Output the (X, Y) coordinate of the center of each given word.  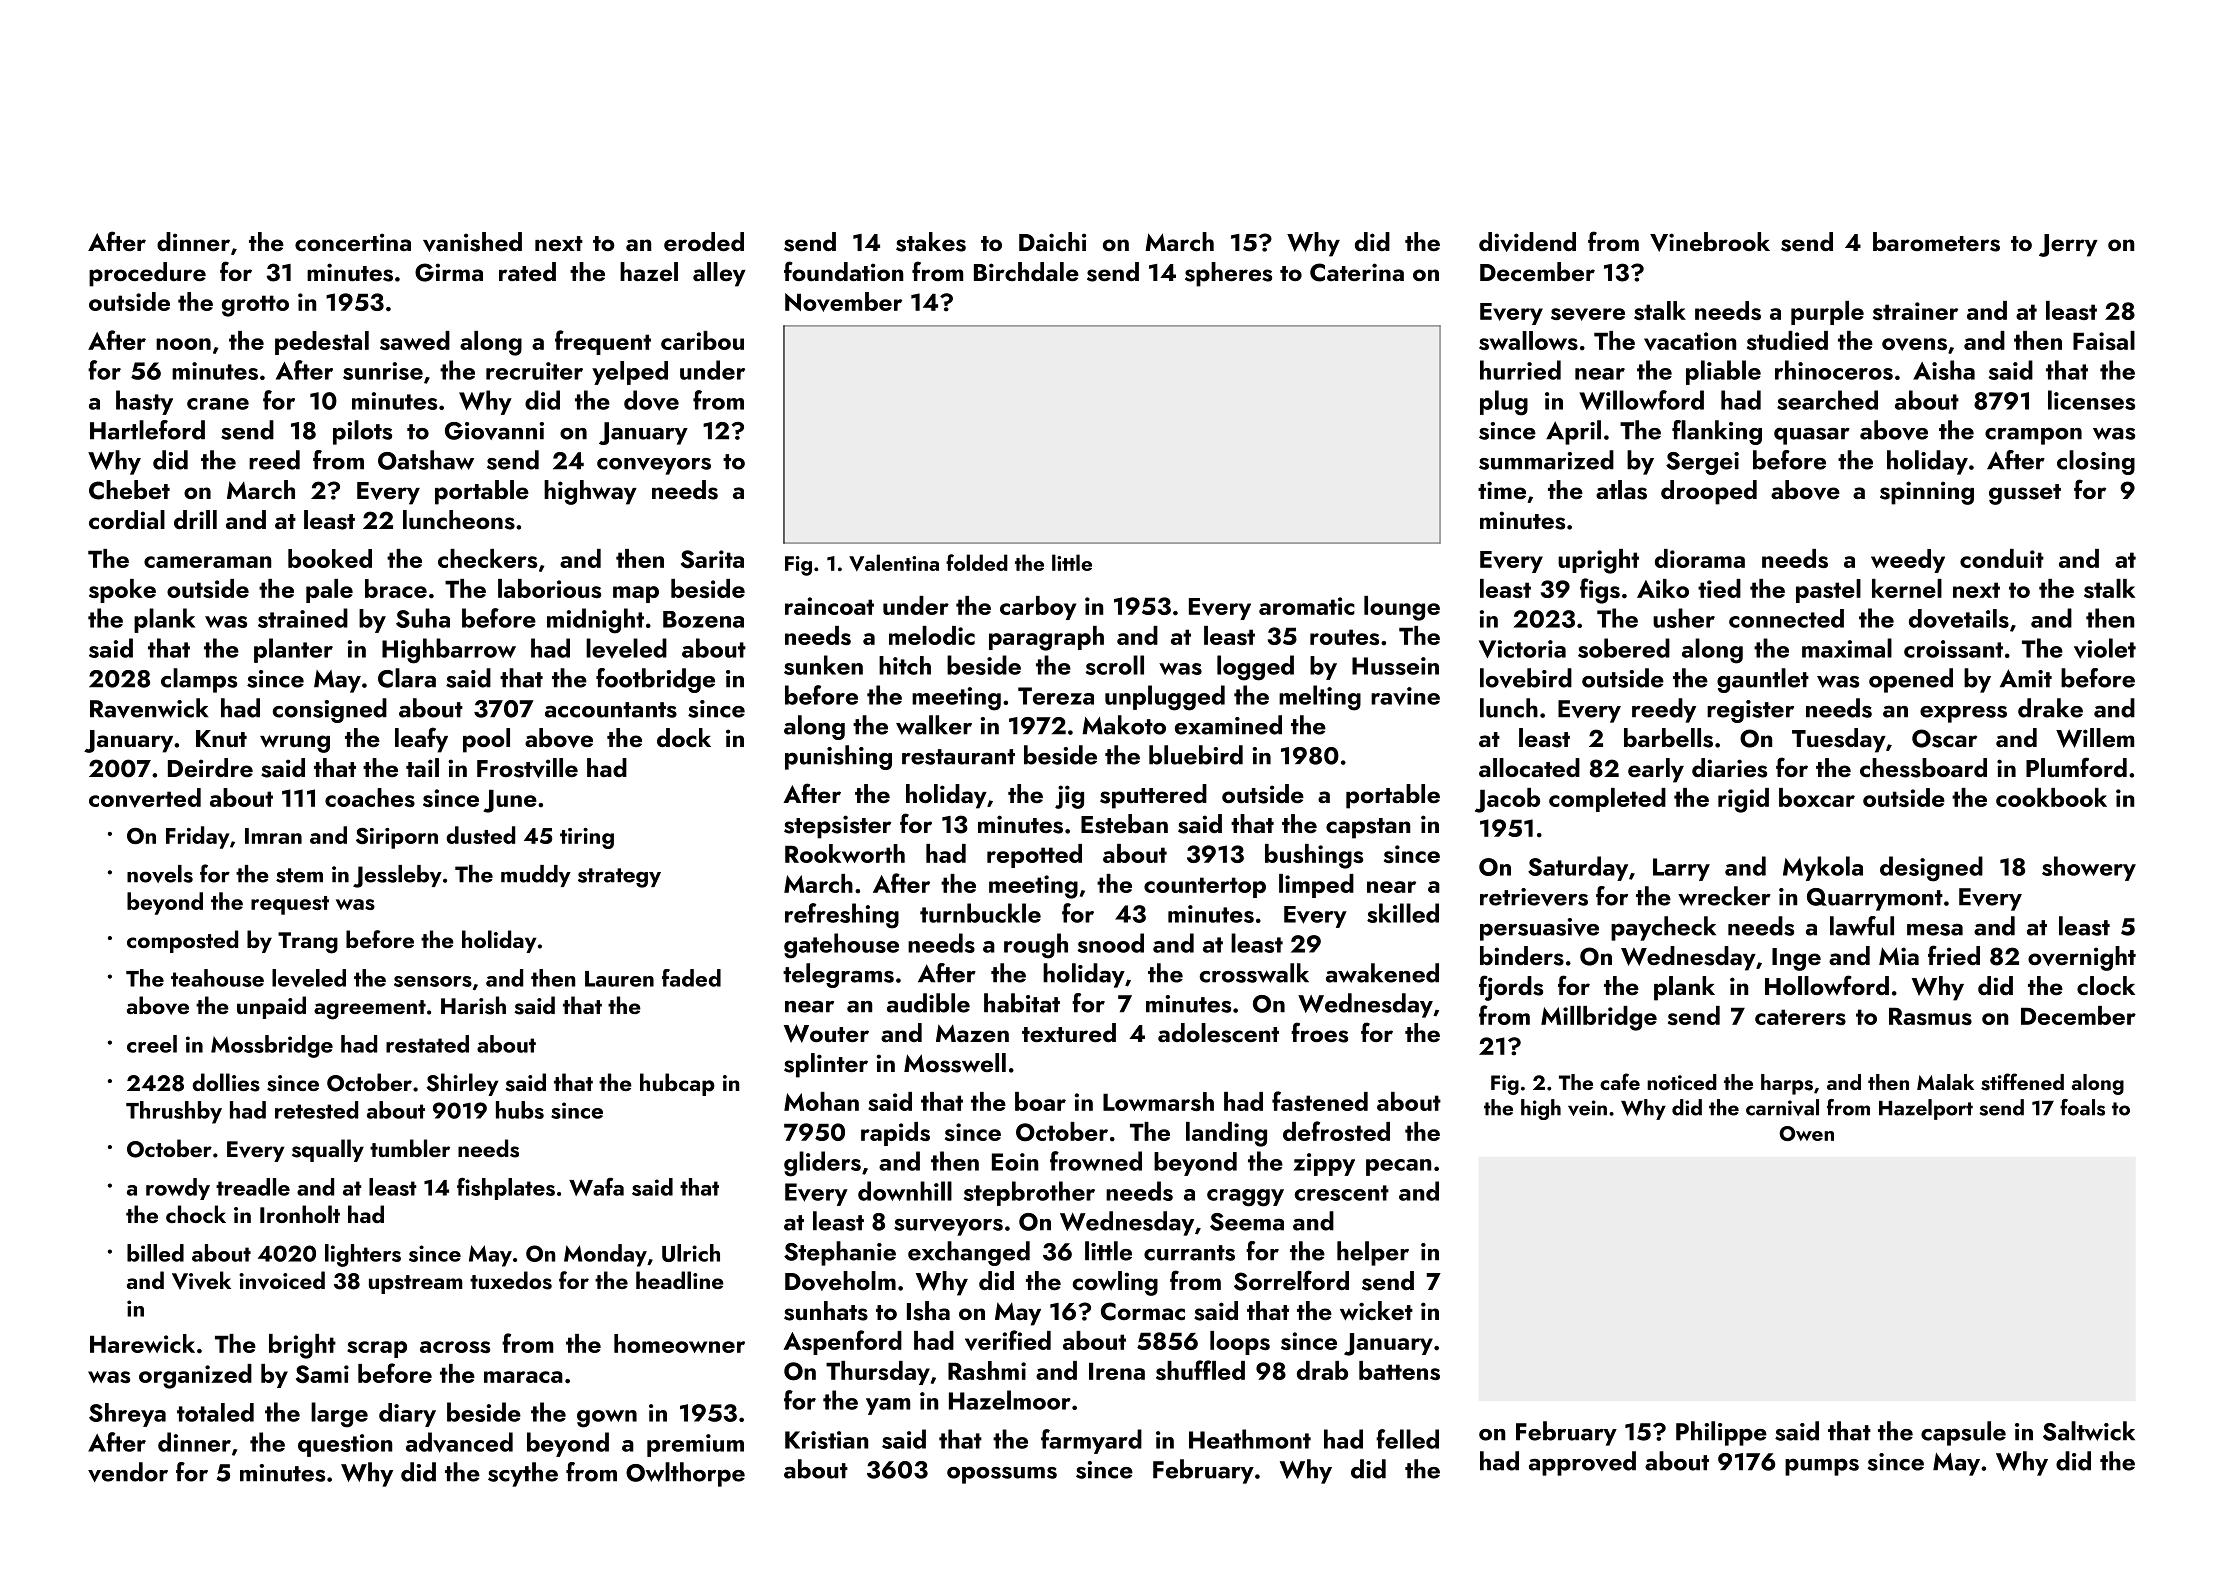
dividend (1527, 242)
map (636, 594)
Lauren (619, 979)
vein (1587, 1108)
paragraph (1046, 638)
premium (695, 1445)
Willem (2095, 738)
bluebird (1196, 755)
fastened (1320, 1101)
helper (1373, 1253)
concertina (353, 242)
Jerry (2068, 245)
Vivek (201, 1280)
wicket (1376, 1311)
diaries (1729, 768)
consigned (329, 710)
